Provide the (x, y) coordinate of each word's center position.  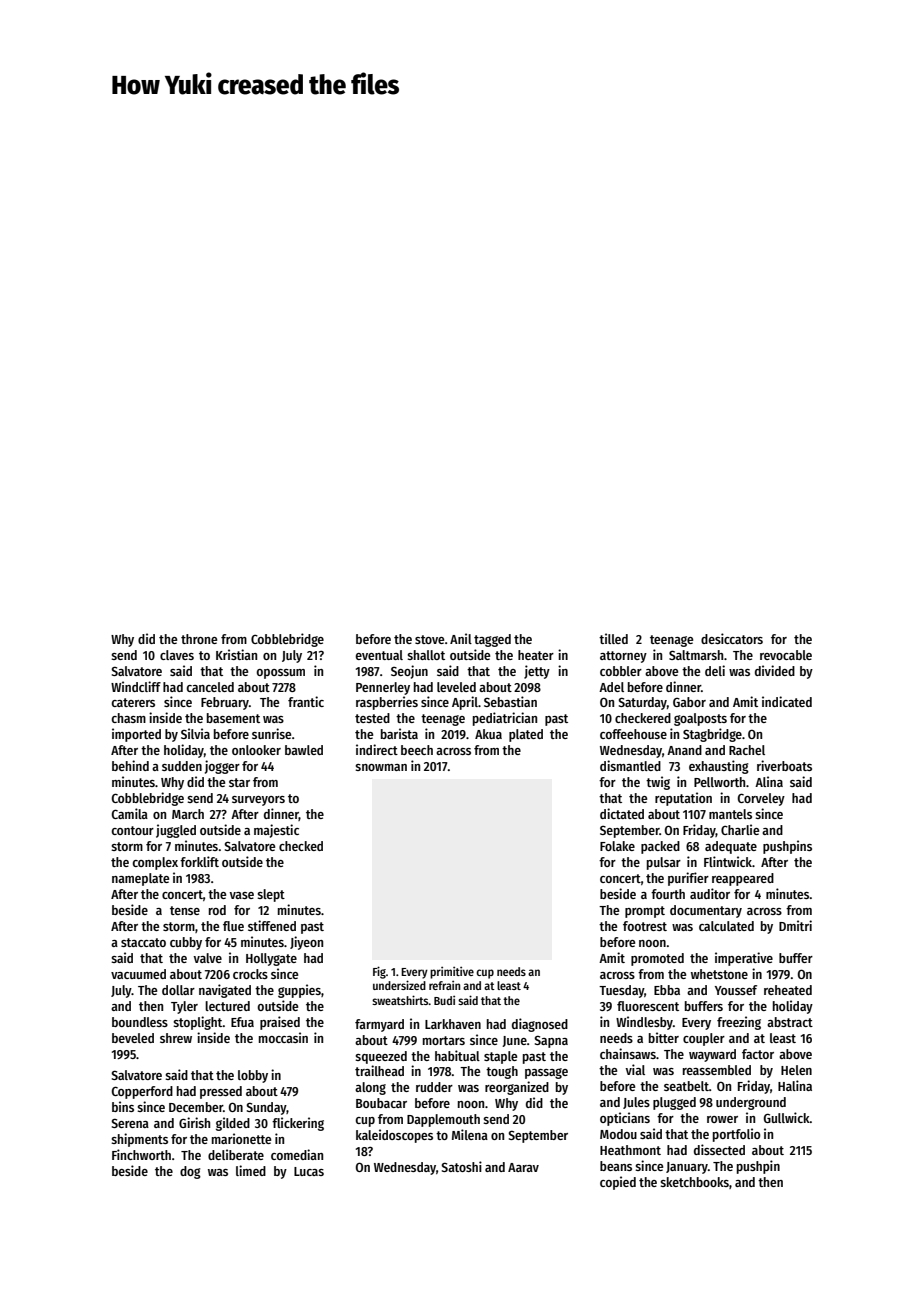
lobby (253, 1076)
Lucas (309, 1171)
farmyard (379, 1025)
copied (618, 1183)
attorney (623, 657)
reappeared (743, 879)
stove (429, 639)
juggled (176, 831)
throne (199, 639)
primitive (452, 972)
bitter (664, 1037)
